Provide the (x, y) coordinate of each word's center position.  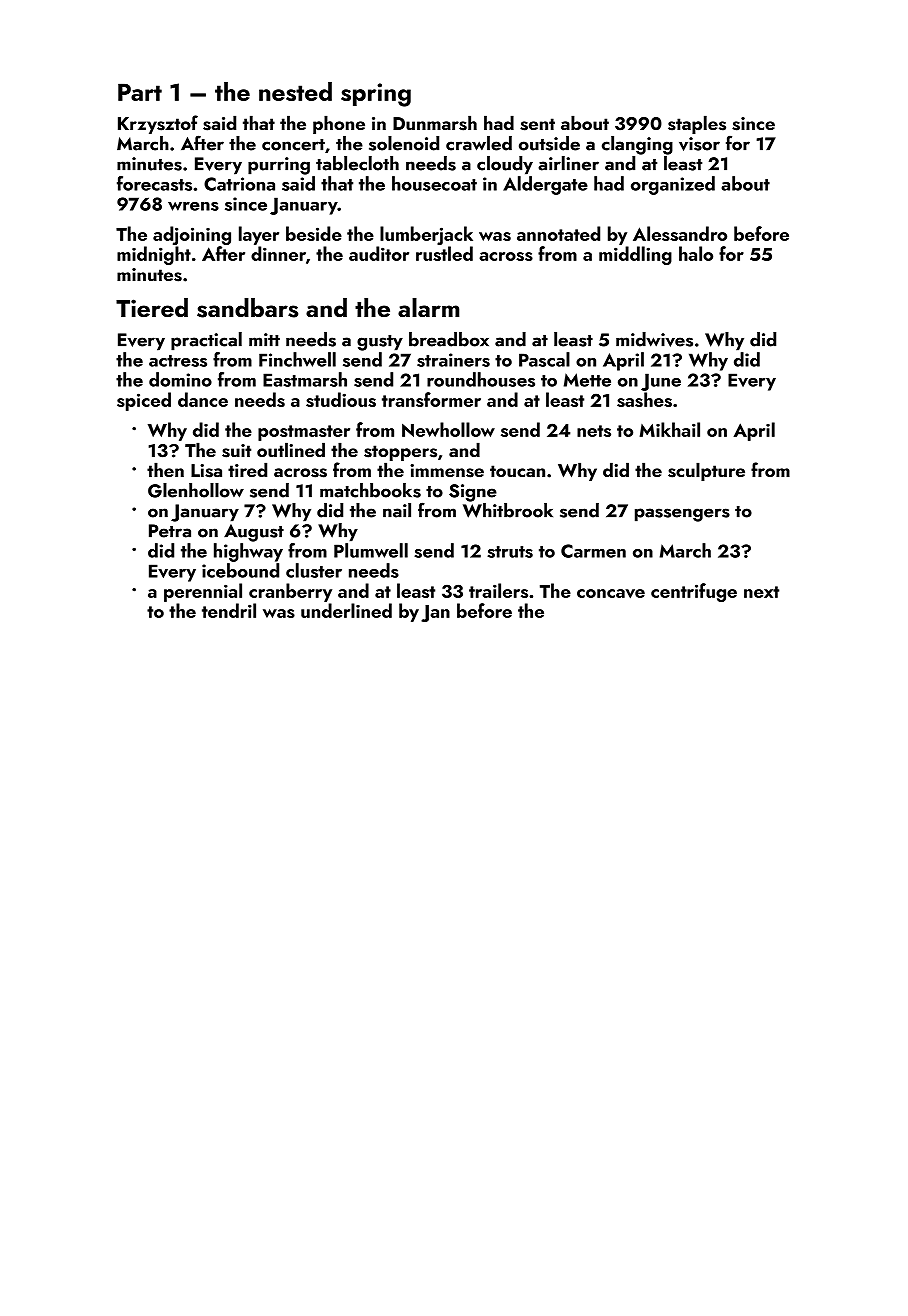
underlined (346, 610)
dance (203, 399)
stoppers (400, 453)
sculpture (706, 471)
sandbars (247, 308)
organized (673, 185)
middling (635, 255)
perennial (203, 592)
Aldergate (545, 185)
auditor (379, 253)
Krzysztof (158, 124)
